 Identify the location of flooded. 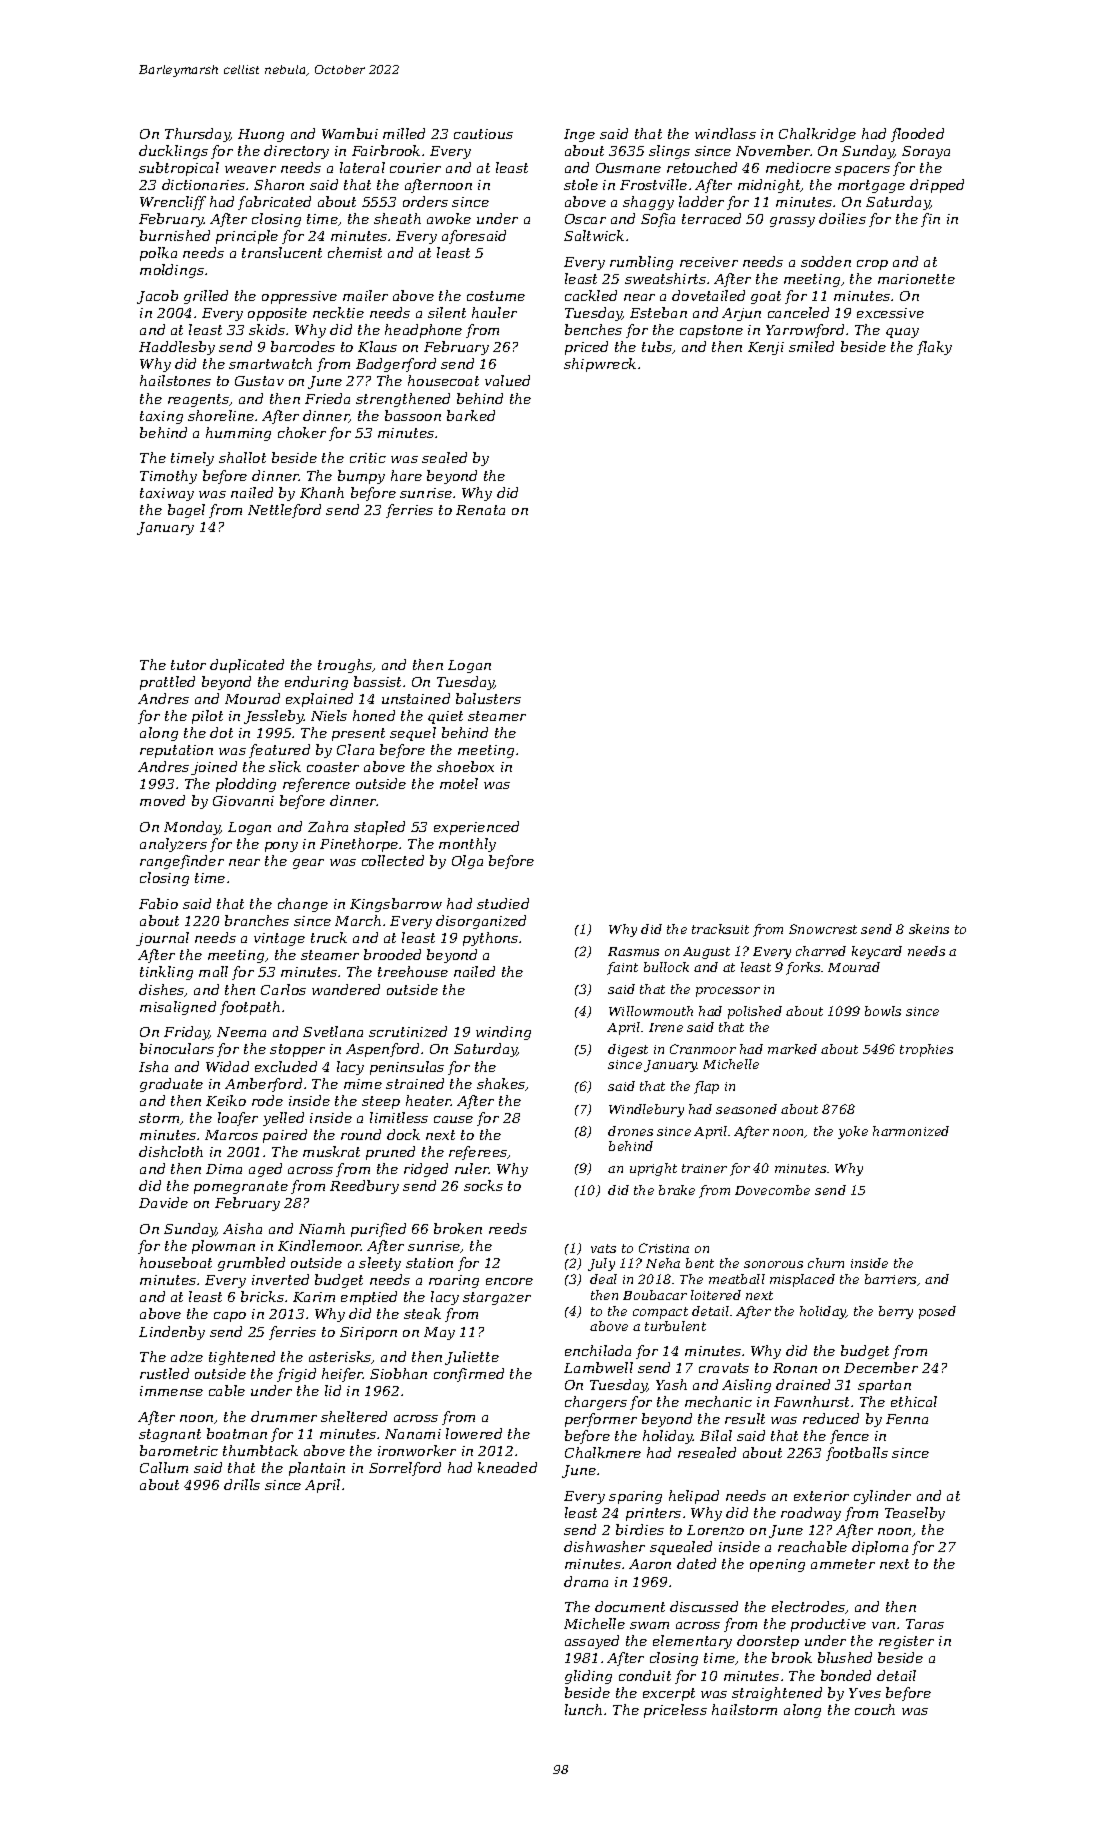
(917, 135).
